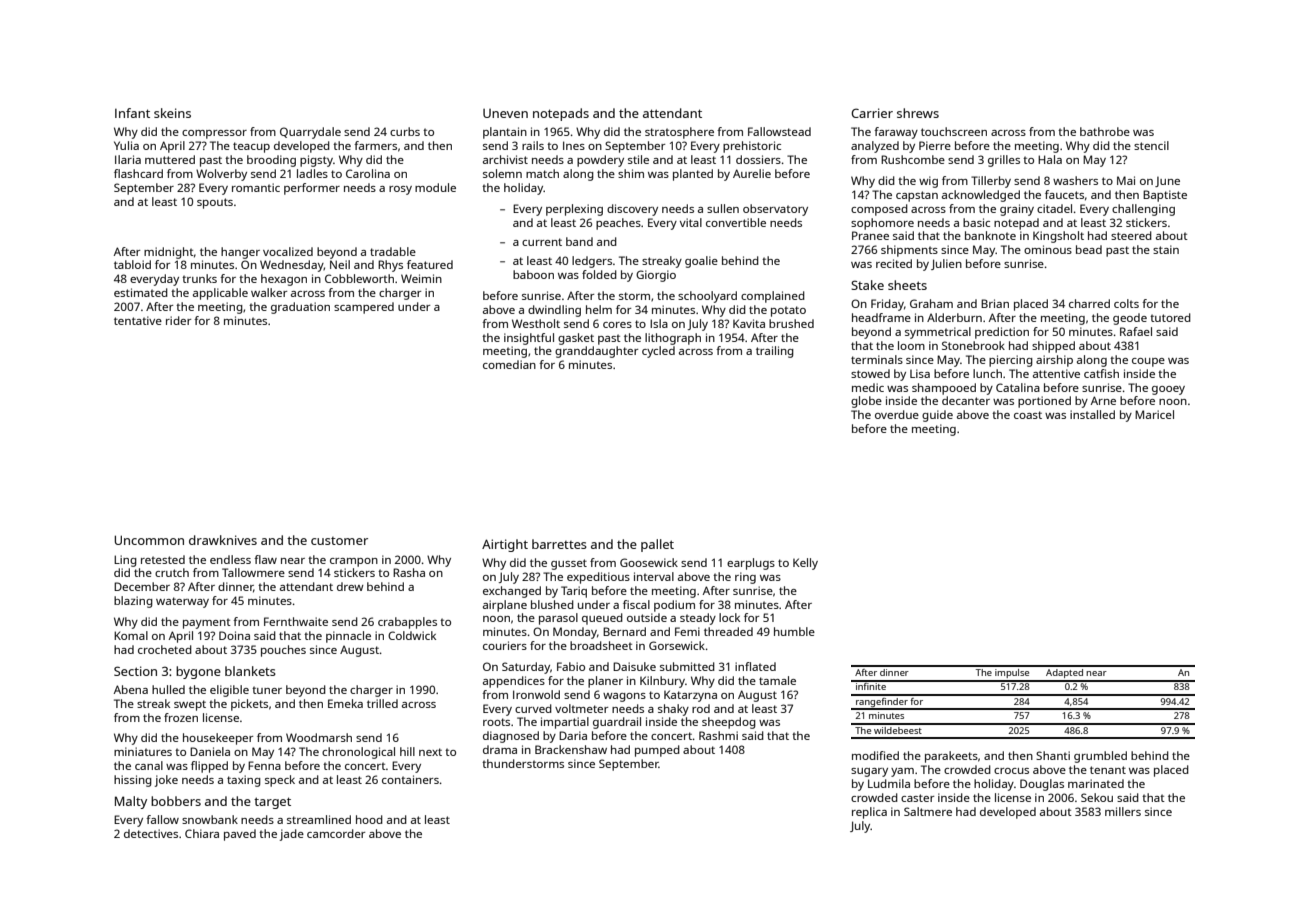 This screenshot has width=1308, height=924. I want to click on replica, so click(869, 813).
